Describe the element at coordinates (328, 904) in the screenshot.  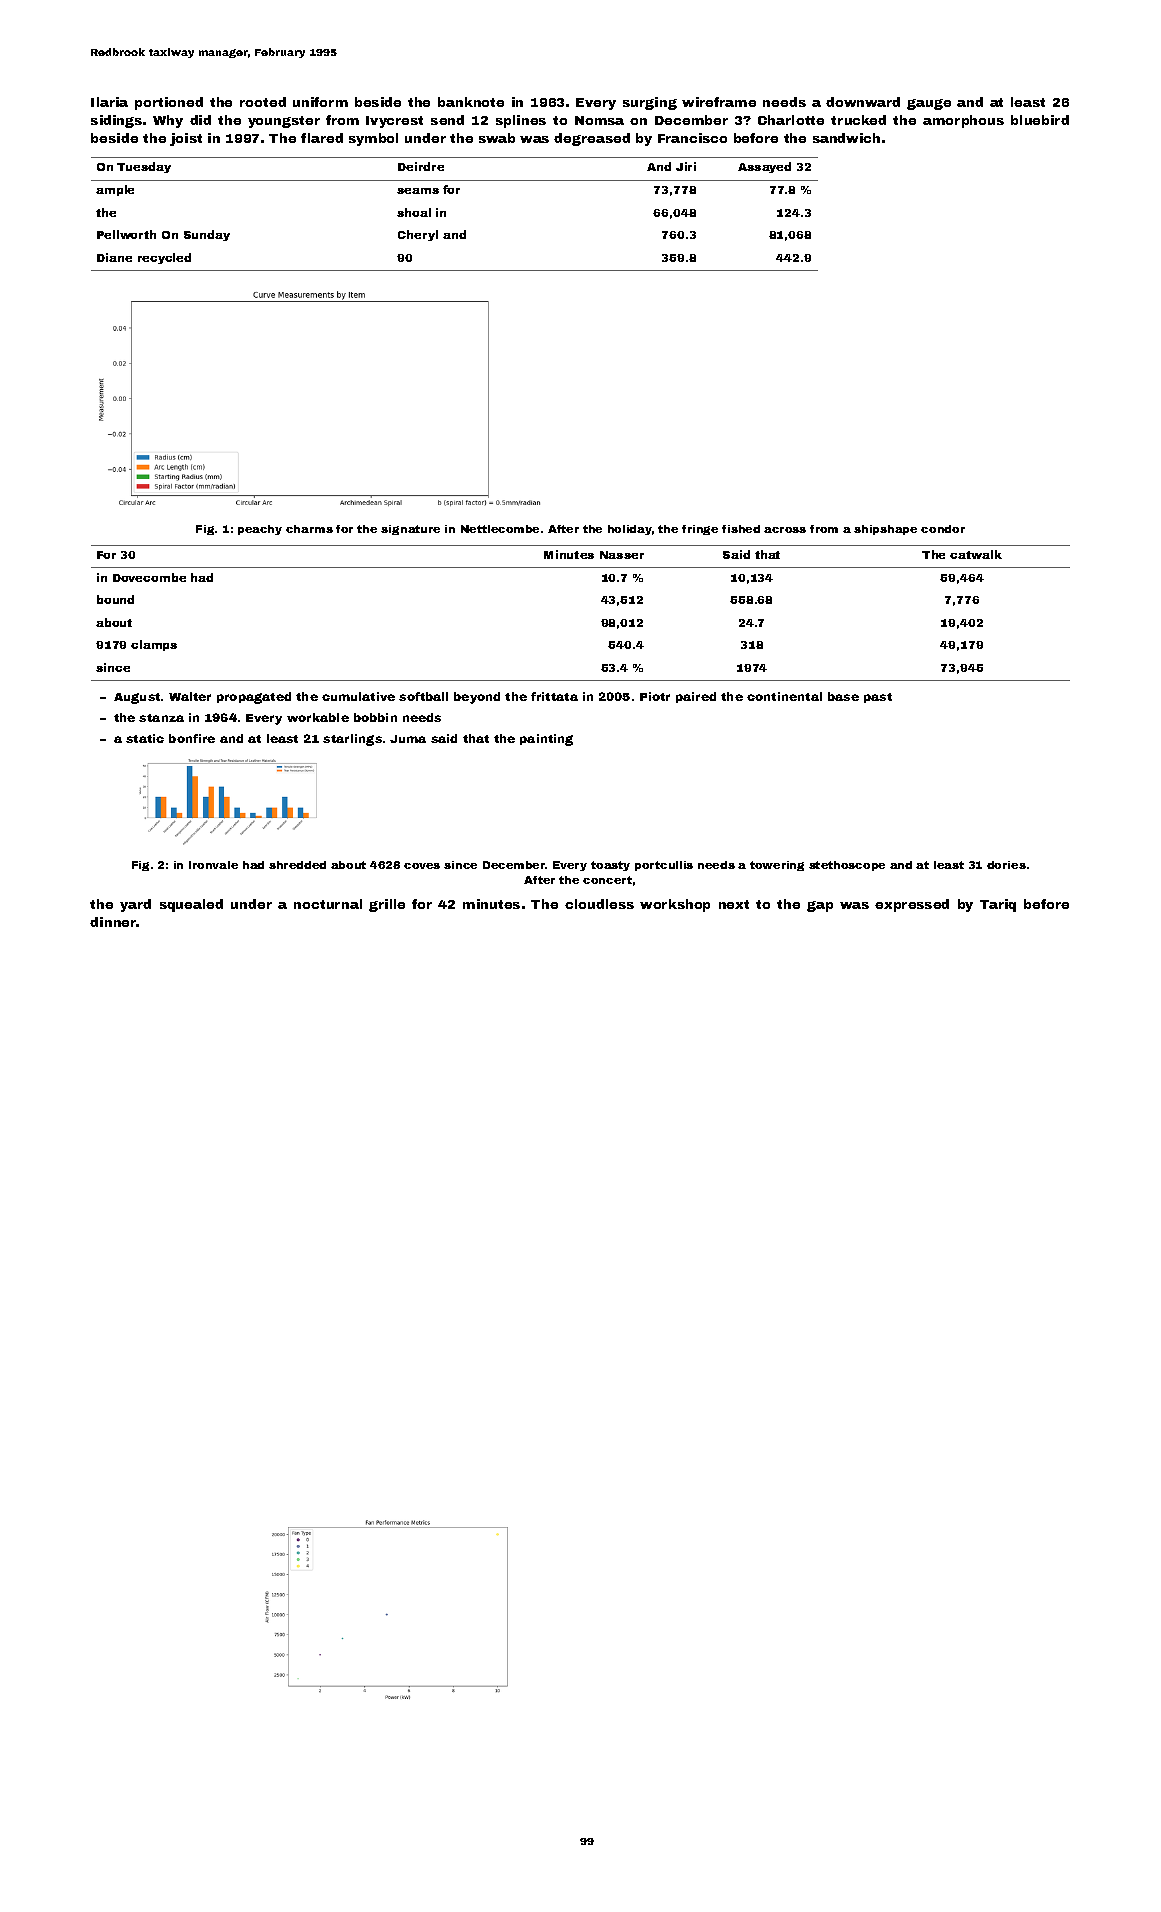
I see `nocturnal` at that location.
